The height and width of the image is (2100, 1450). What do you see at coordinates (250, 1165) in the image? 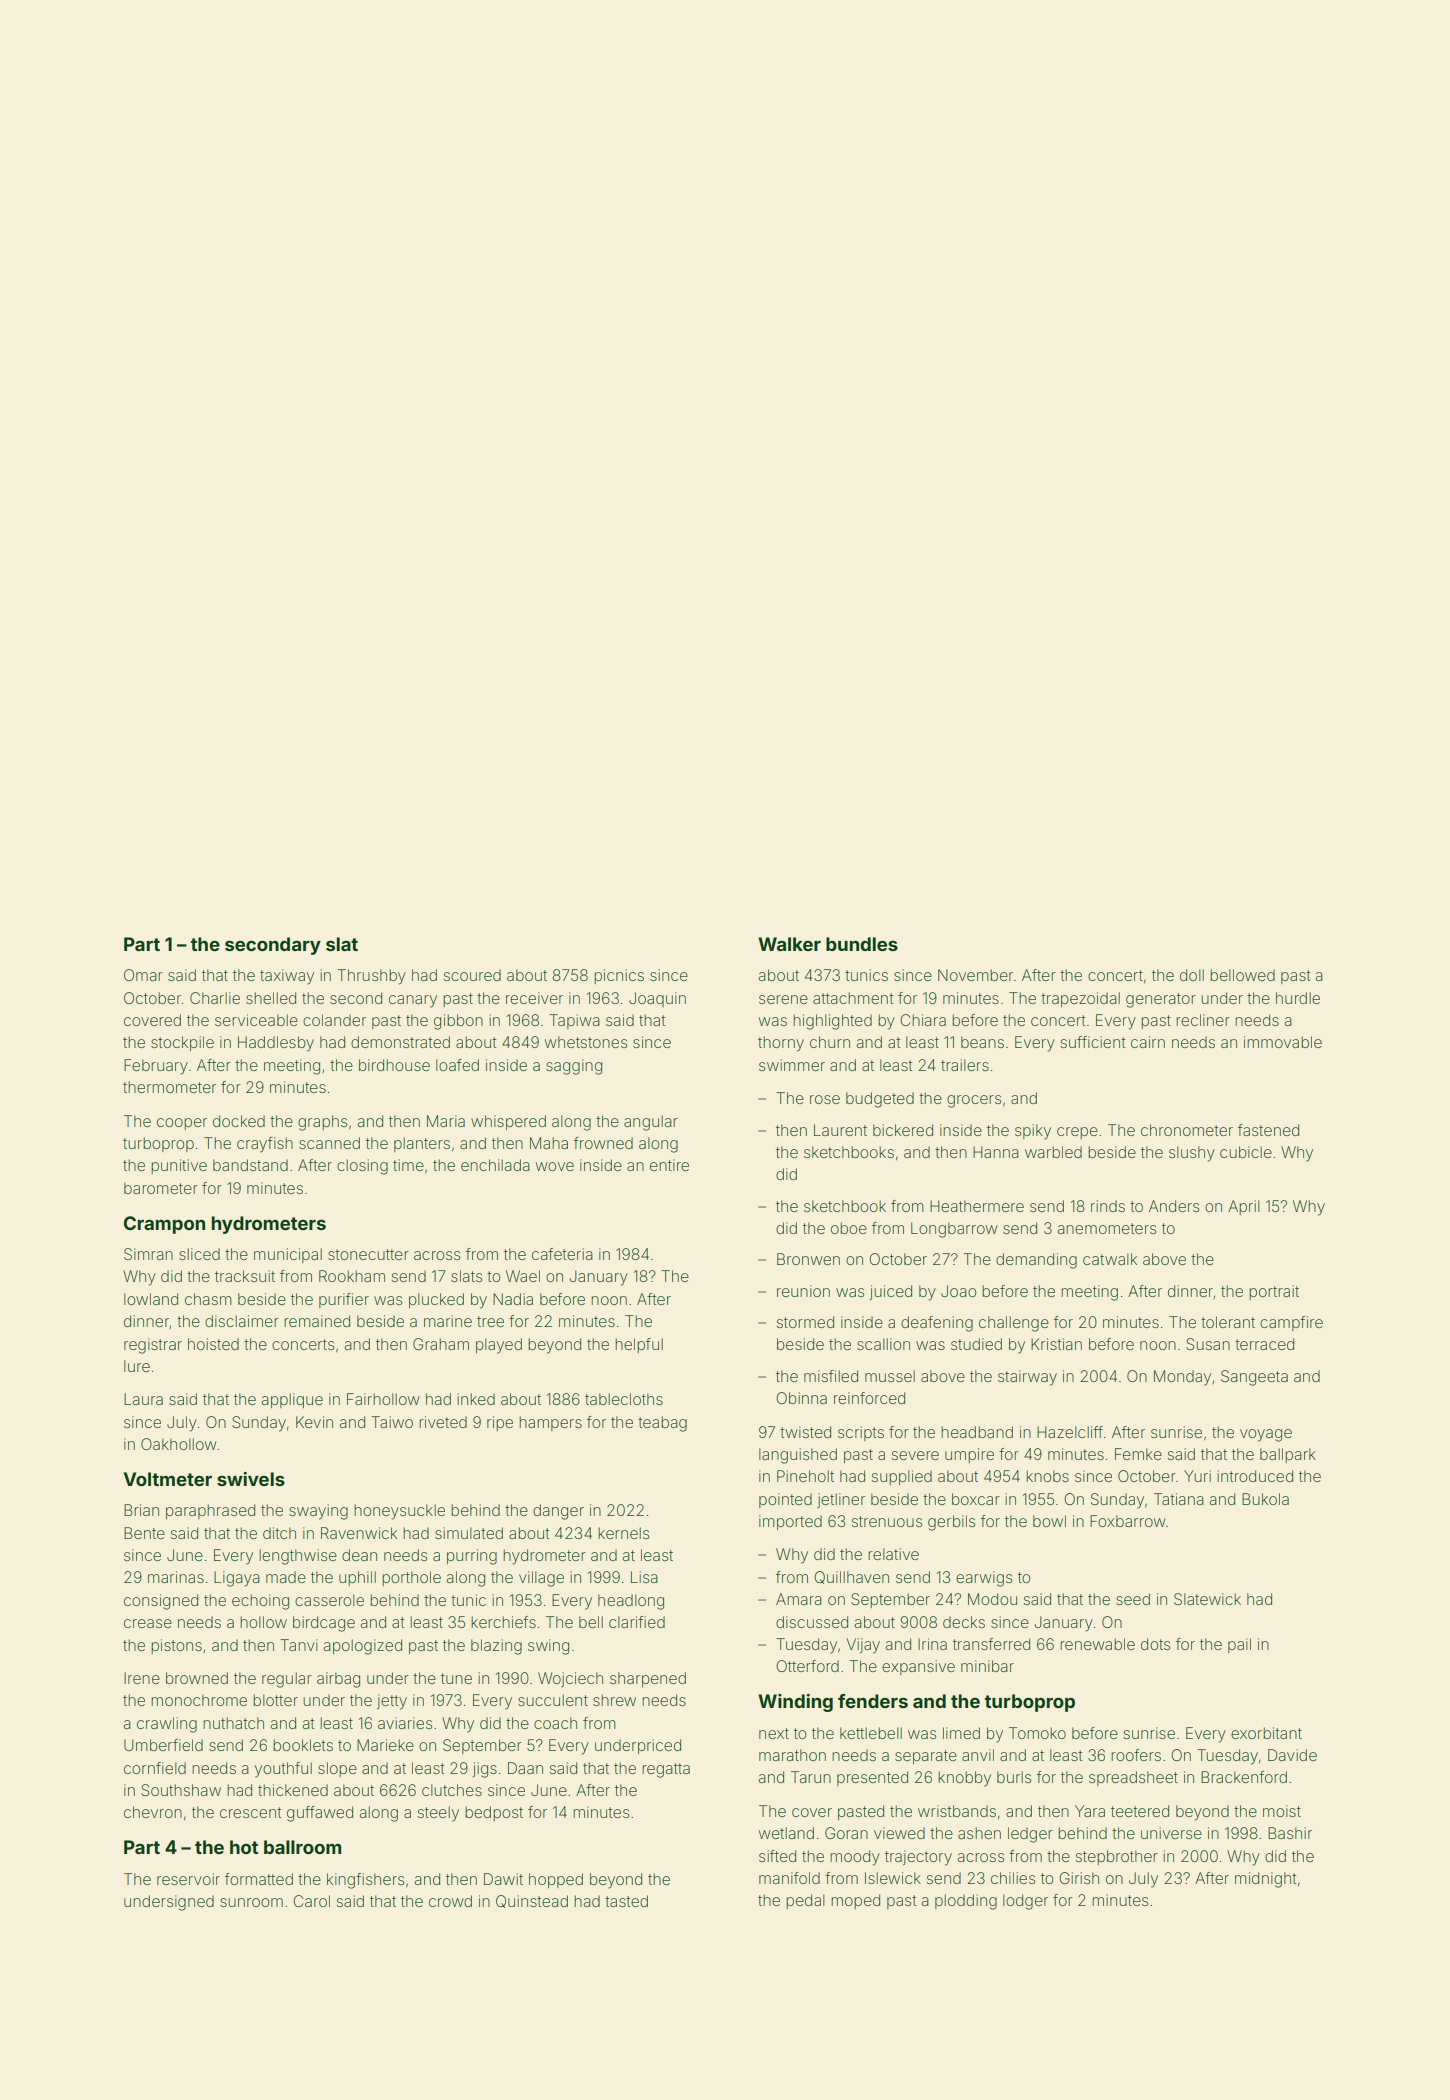
I see `bandstand` at bounding box center [250, 1165].
